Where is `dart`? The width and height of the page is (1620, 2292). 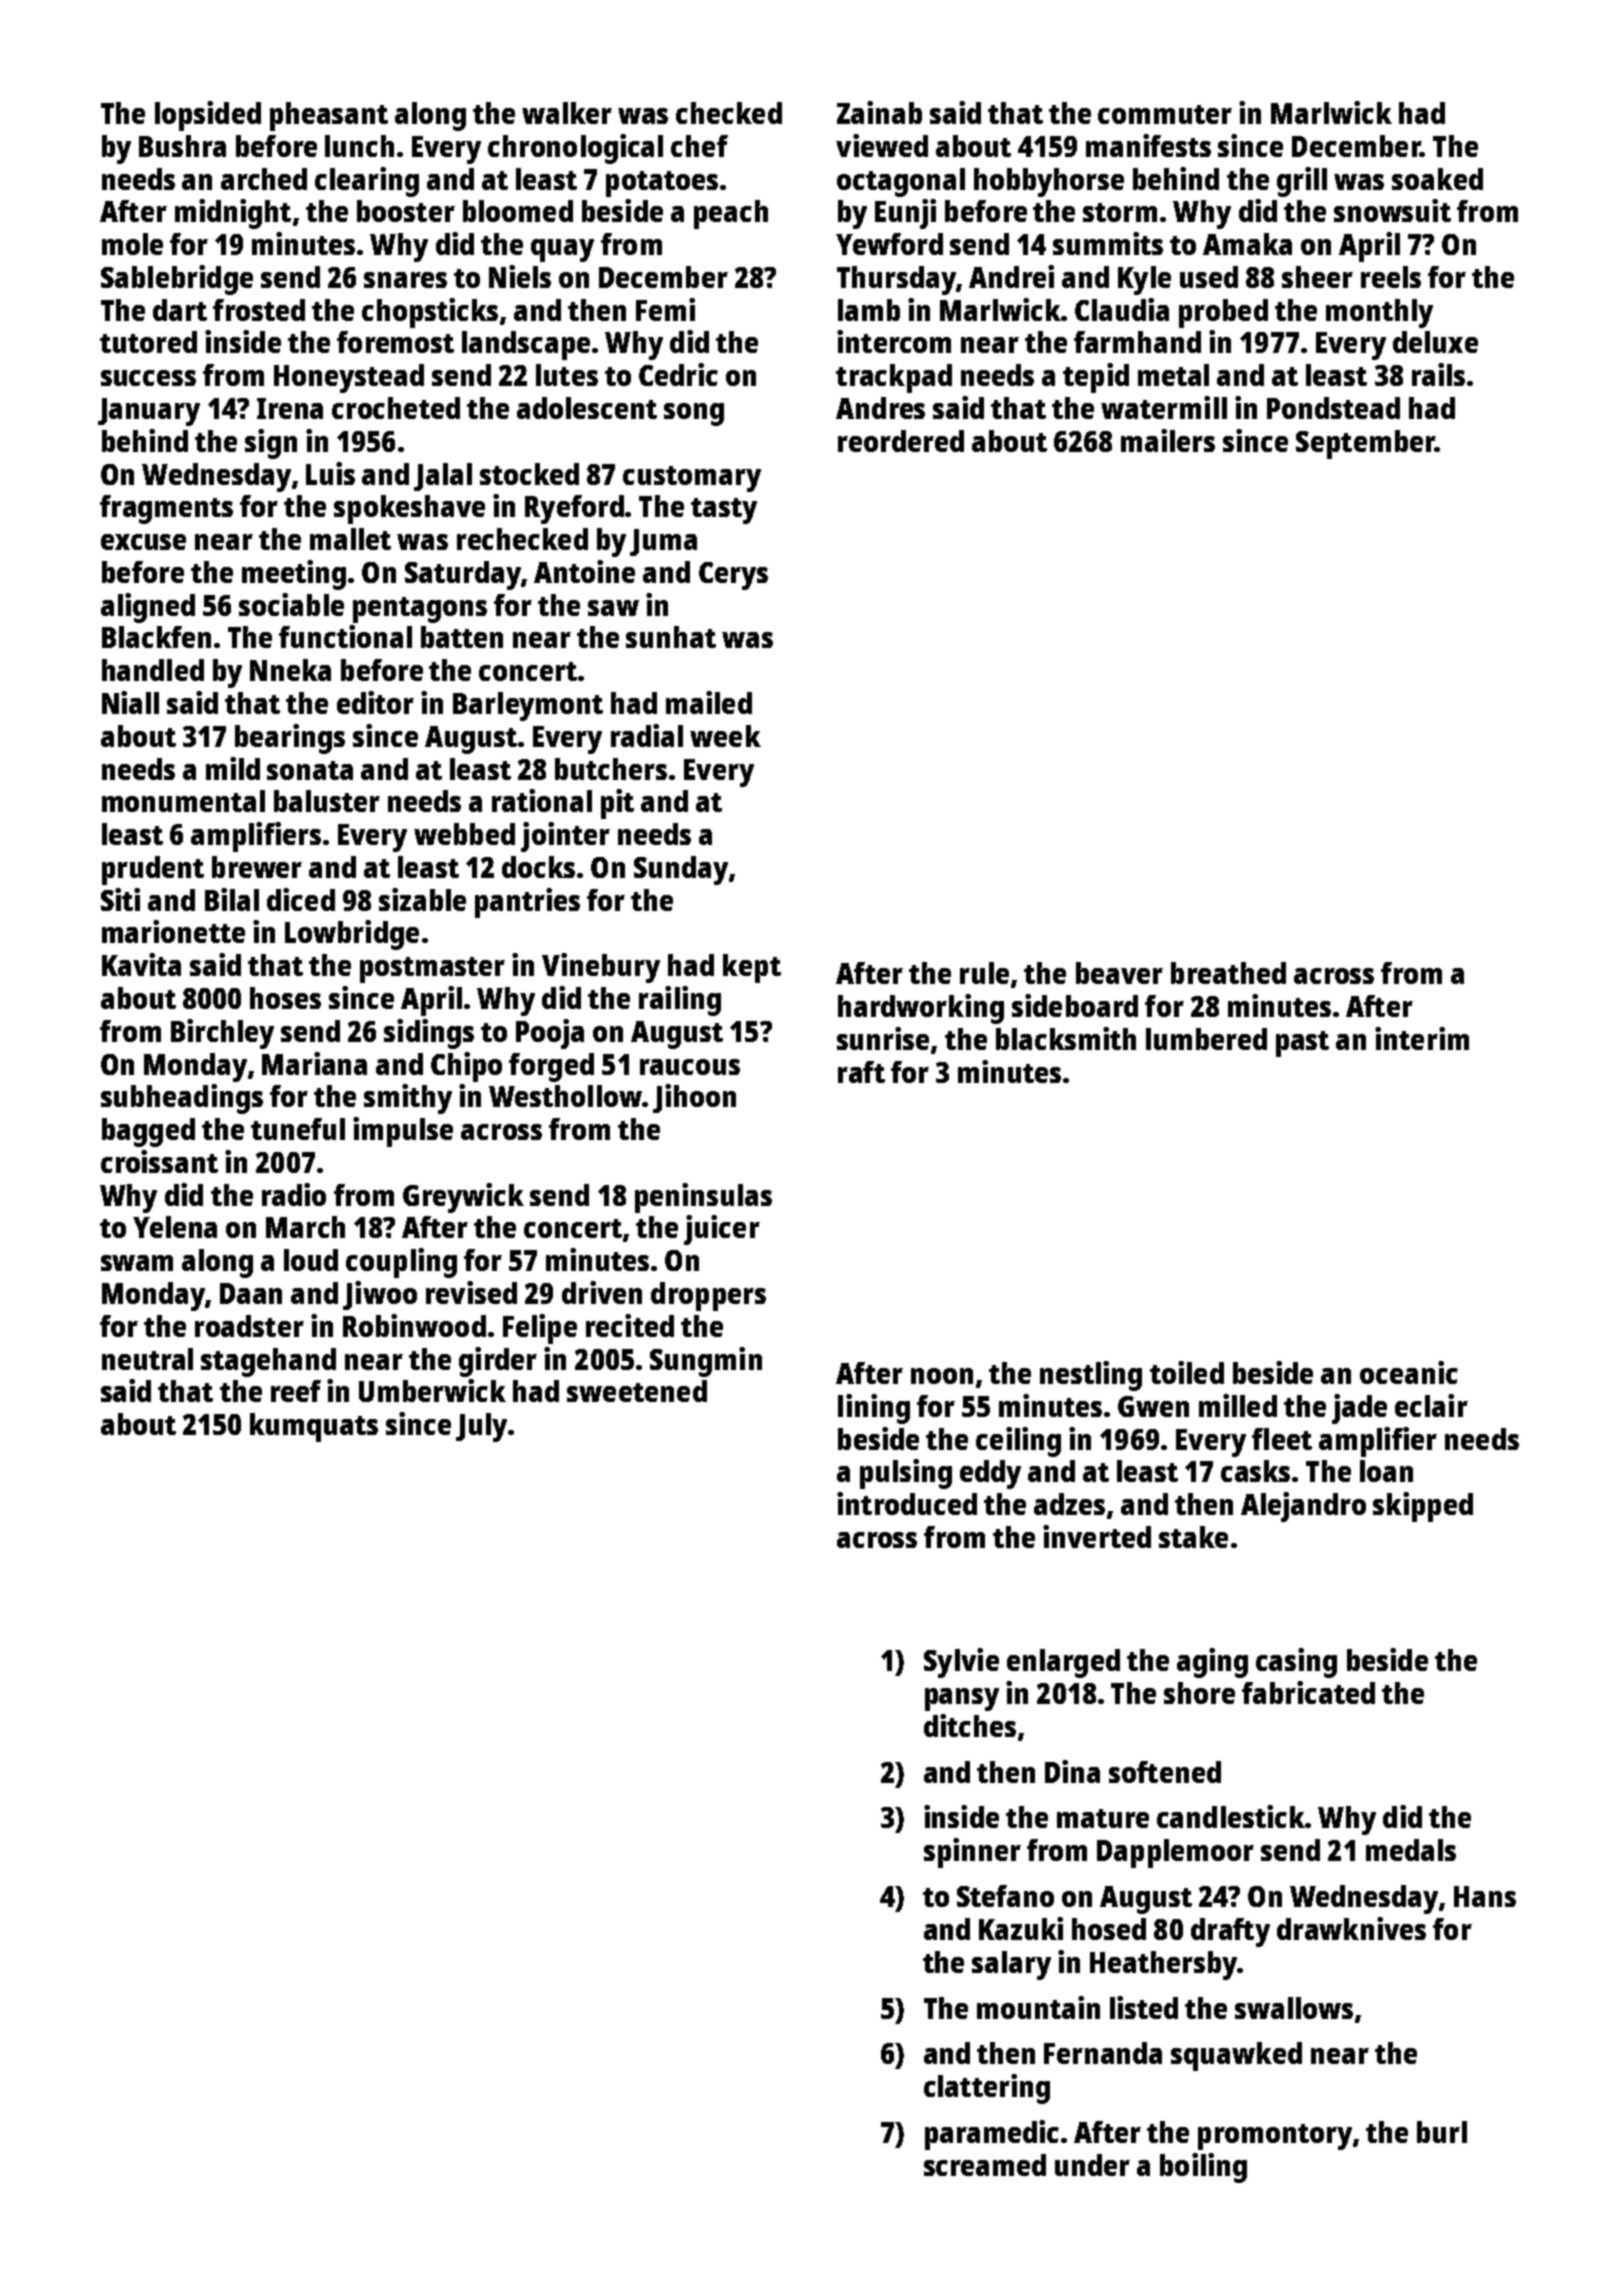
dart is located at coordinates (180, 310).
